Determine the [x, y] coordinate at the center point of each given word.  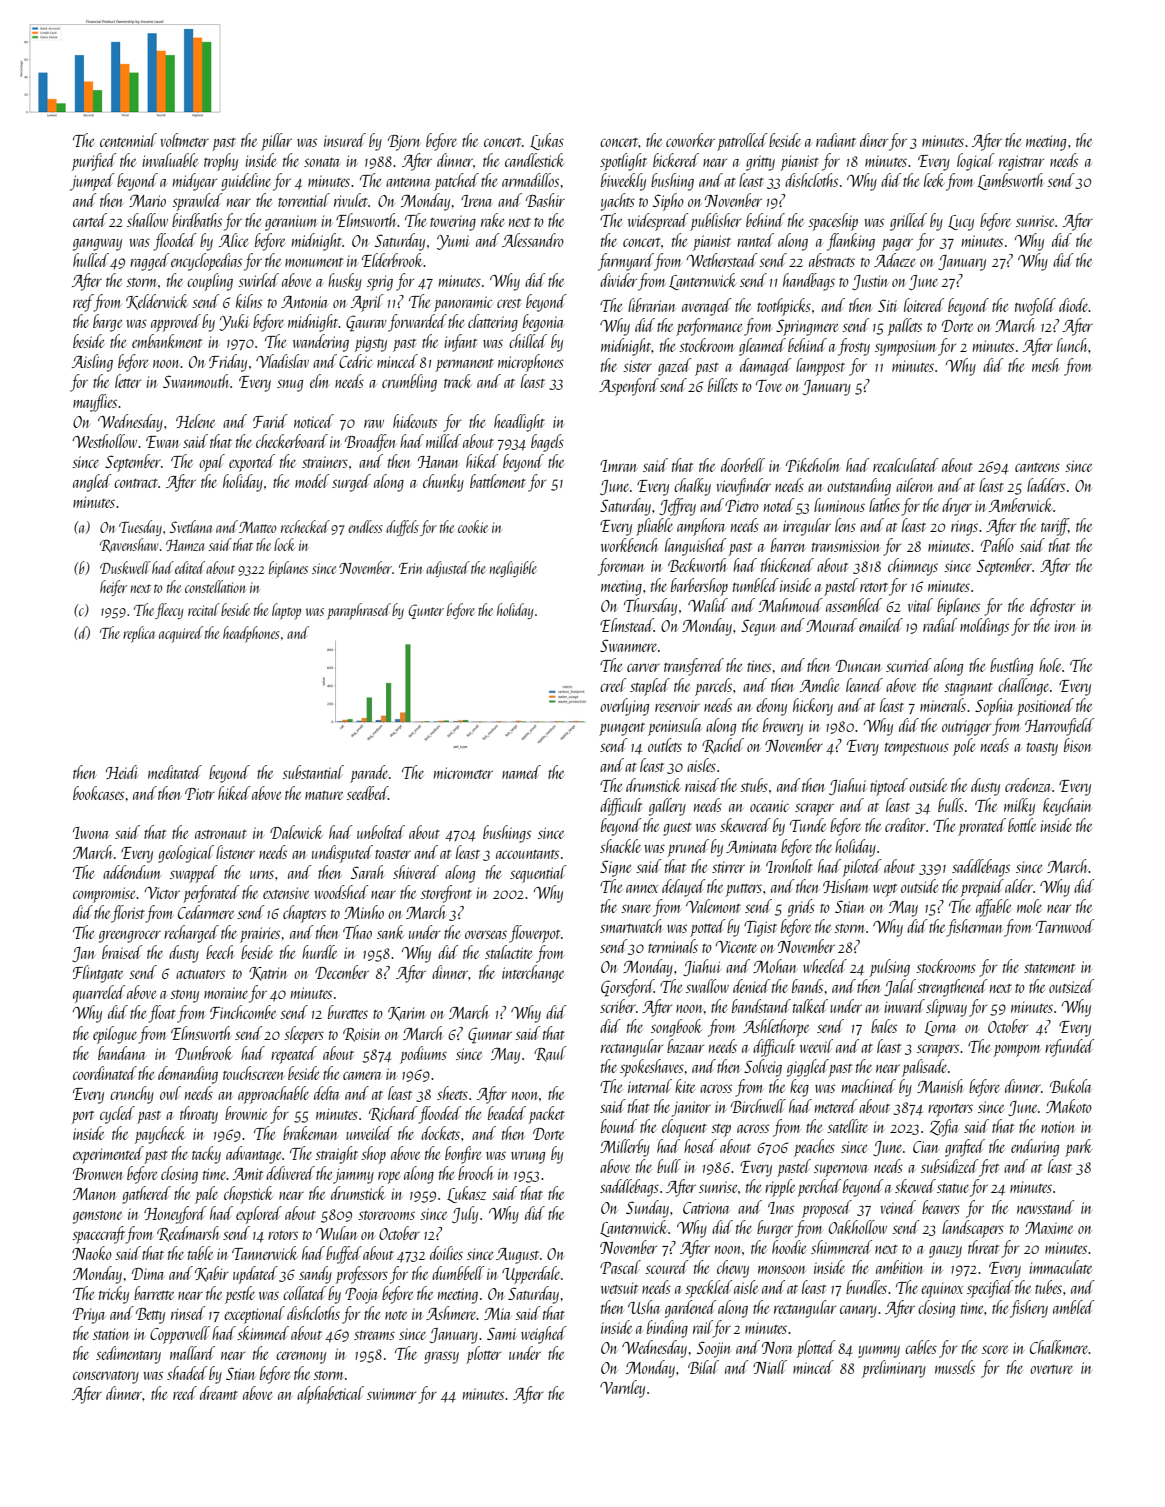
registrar [1021, 163]
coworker [690, 140]
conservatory [106, 1377]
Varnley [622, 1389]
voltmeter [184, 140]
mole [1029, 906]
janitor [691, 1109]
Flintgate [98, 974]
